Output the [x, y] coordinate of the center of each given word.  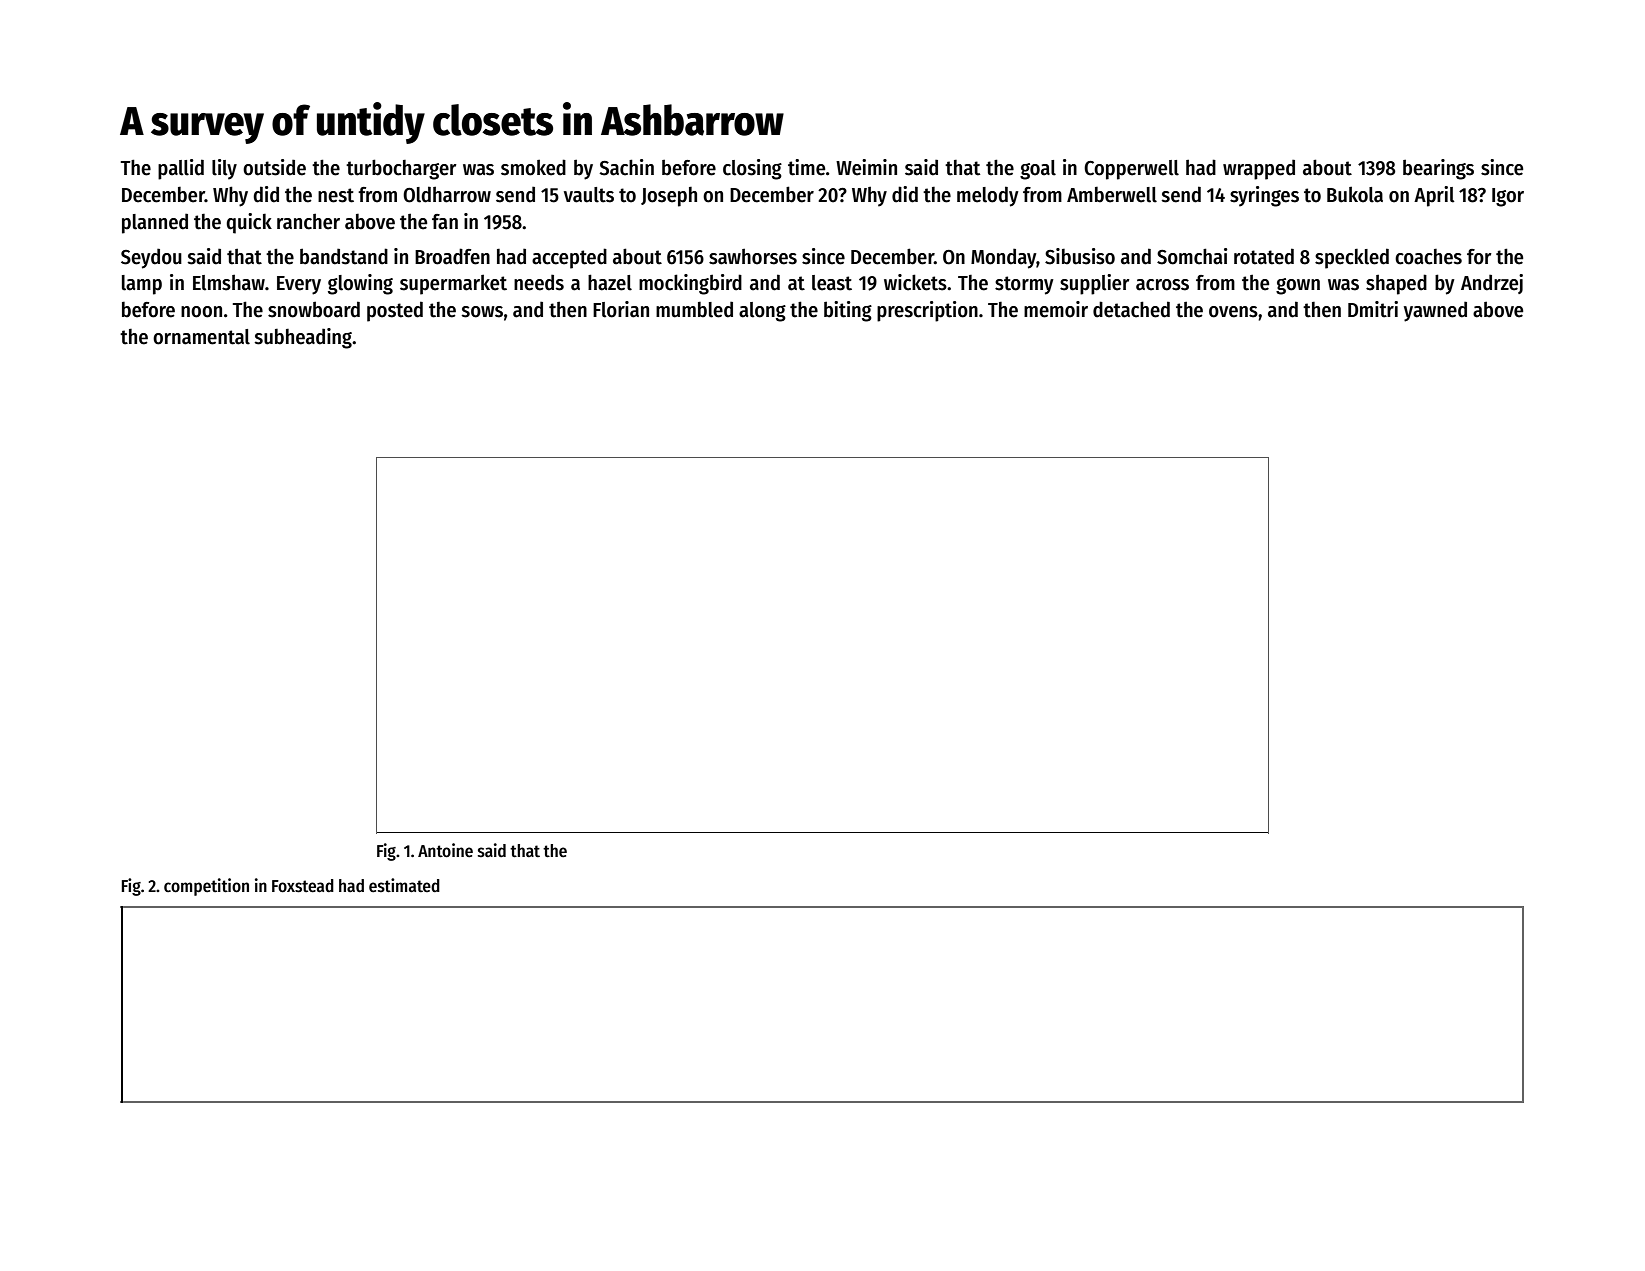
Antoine [445, 850]
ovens [1233, 312]
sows [482, 312]
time [806, 167]
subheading [303, 338]
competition [206, 887]
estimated [404, 885]
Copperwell [1131, 170]
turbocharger [401, 169]
